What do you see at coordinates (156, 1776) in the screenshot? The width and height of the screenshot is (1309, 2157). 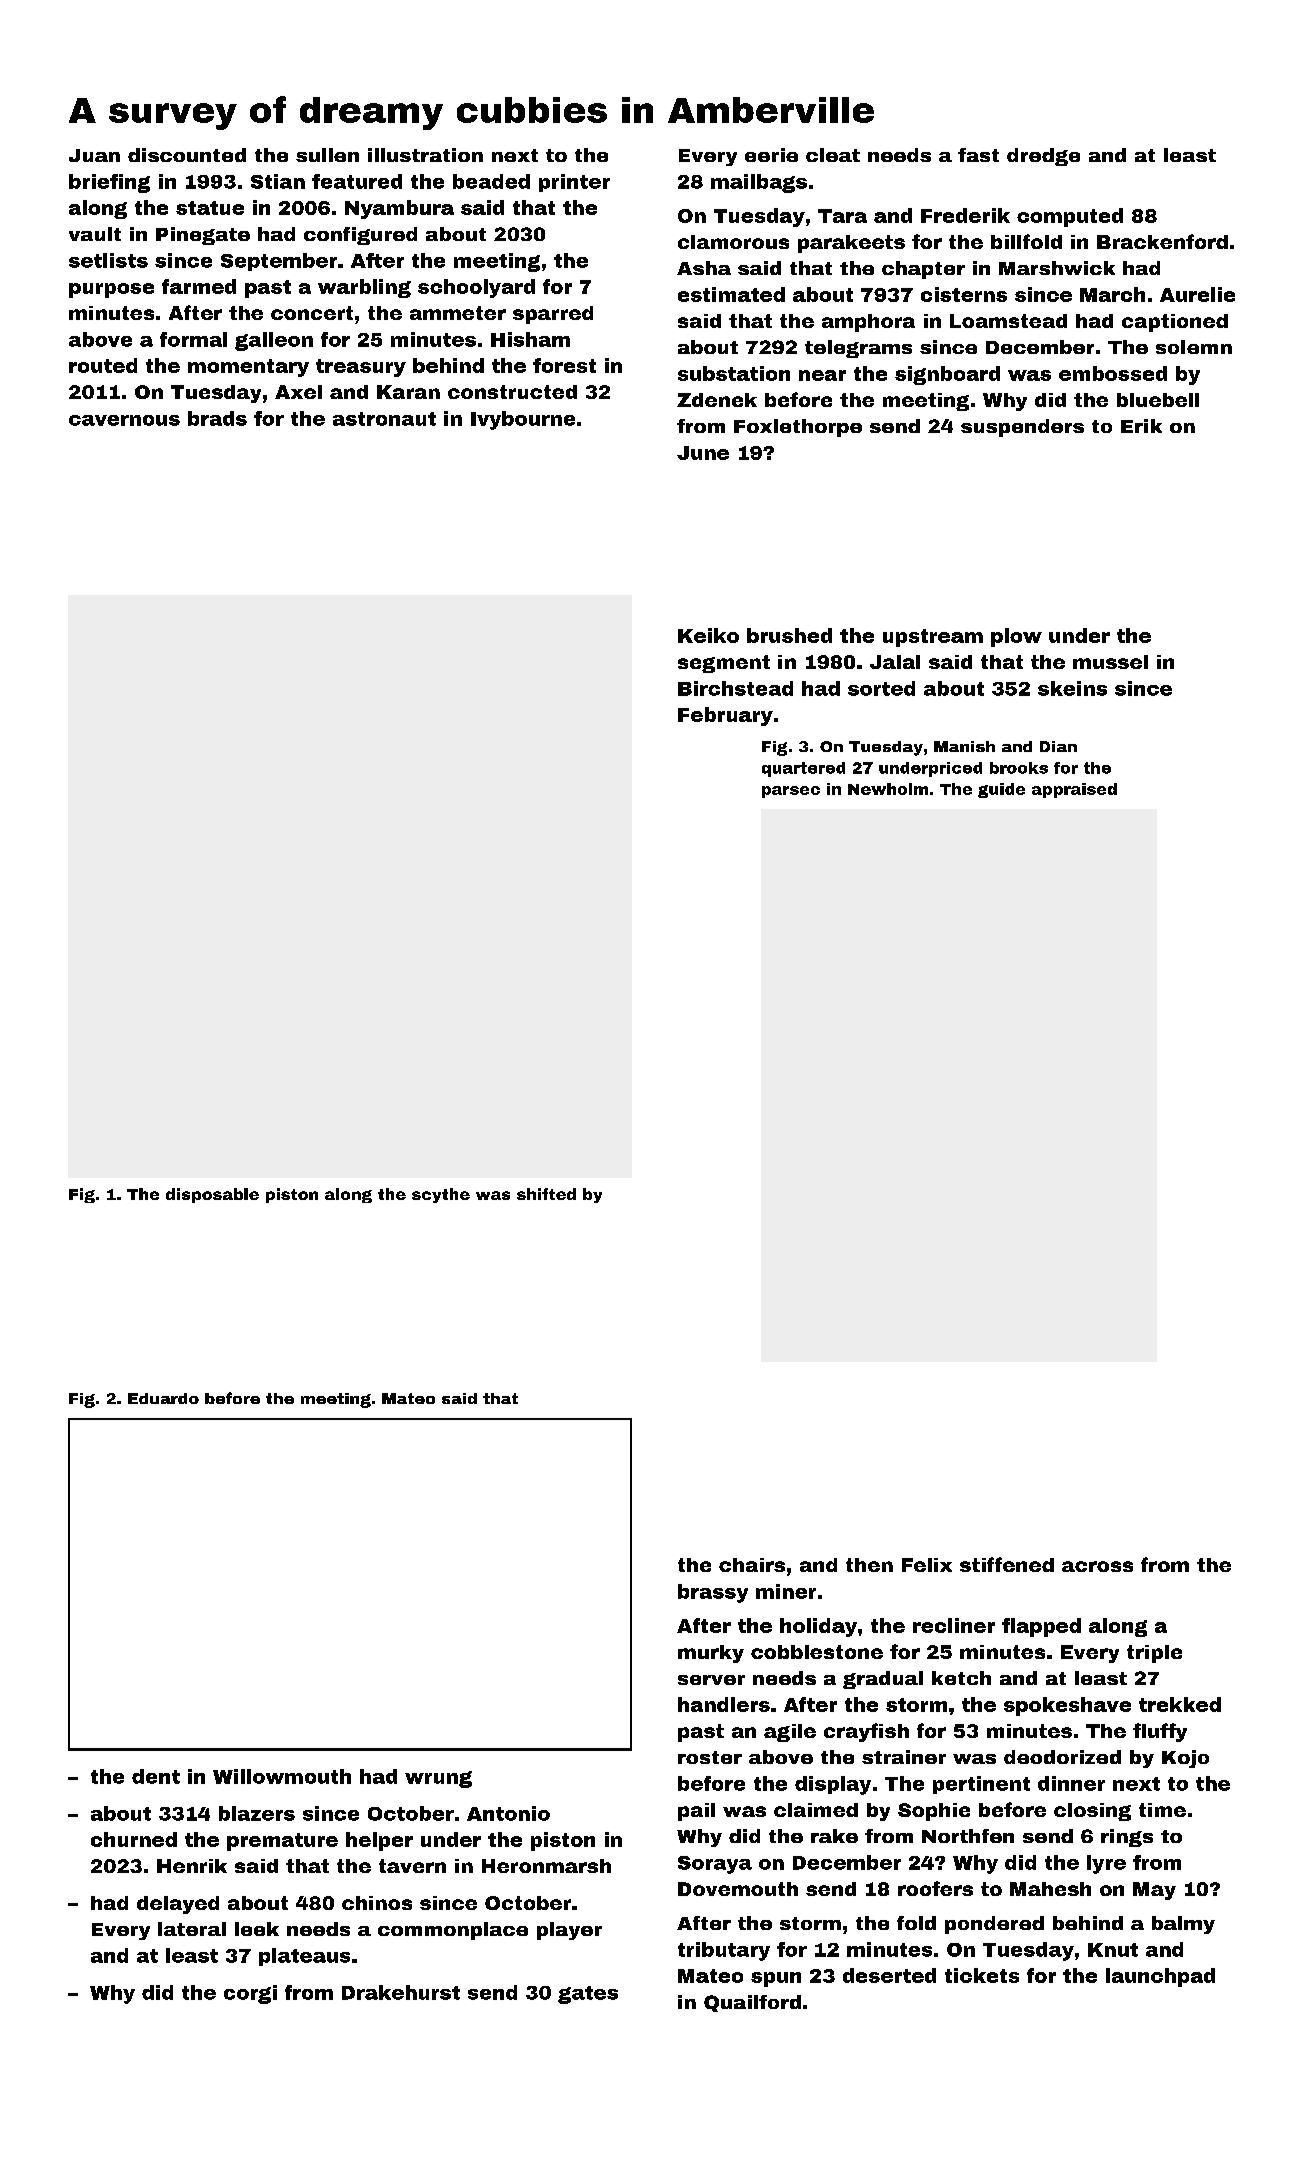 I see `dent` at bounding box center [156, 1776].
